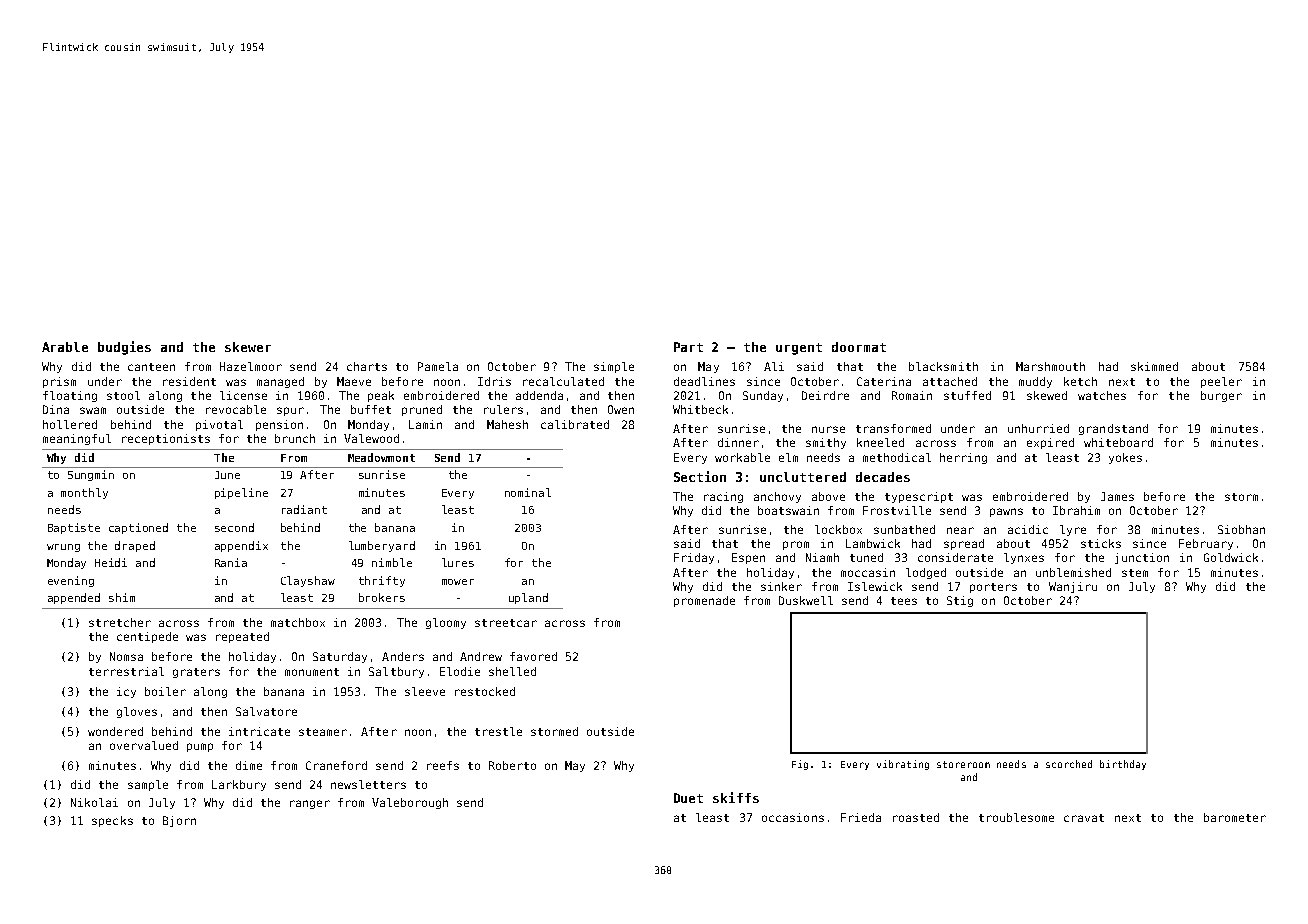 This document has height=924, width=1308. I want to click on yokes, so click(1125, 458).
